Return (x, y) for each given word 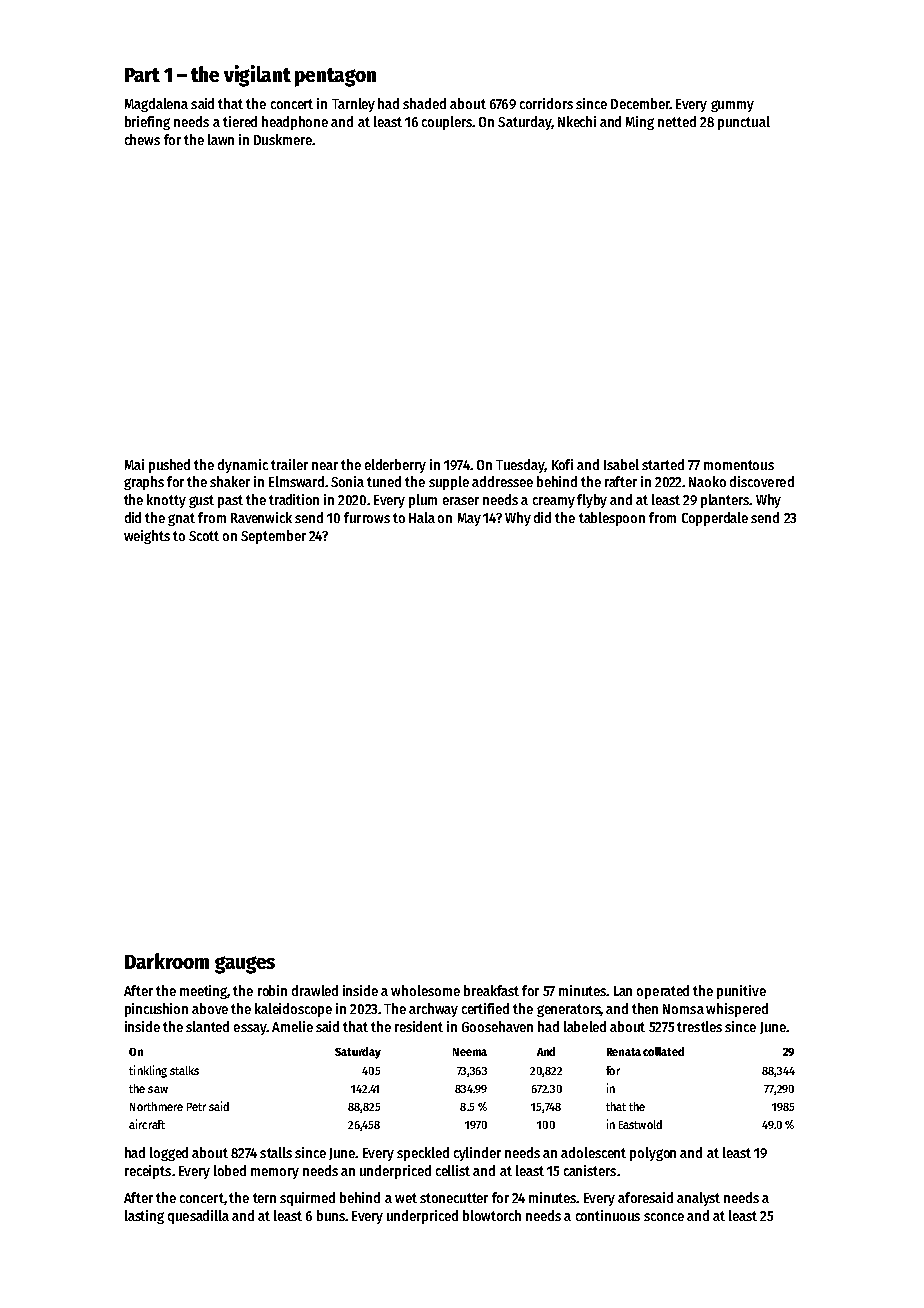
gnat (181, 519)
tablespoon (612, 519)
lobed (230, 1170)
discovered (762, 481)
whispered (737, 1010)
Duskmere (283, 139)
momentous (739, 465)
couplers (447, 123)
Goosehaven (497, 1026)
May (469, 519)
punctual (744, 123)
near (325, 466)
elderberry (395, 466)
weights (147, 537)
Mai (134, 464)
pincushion (156, 1010)
